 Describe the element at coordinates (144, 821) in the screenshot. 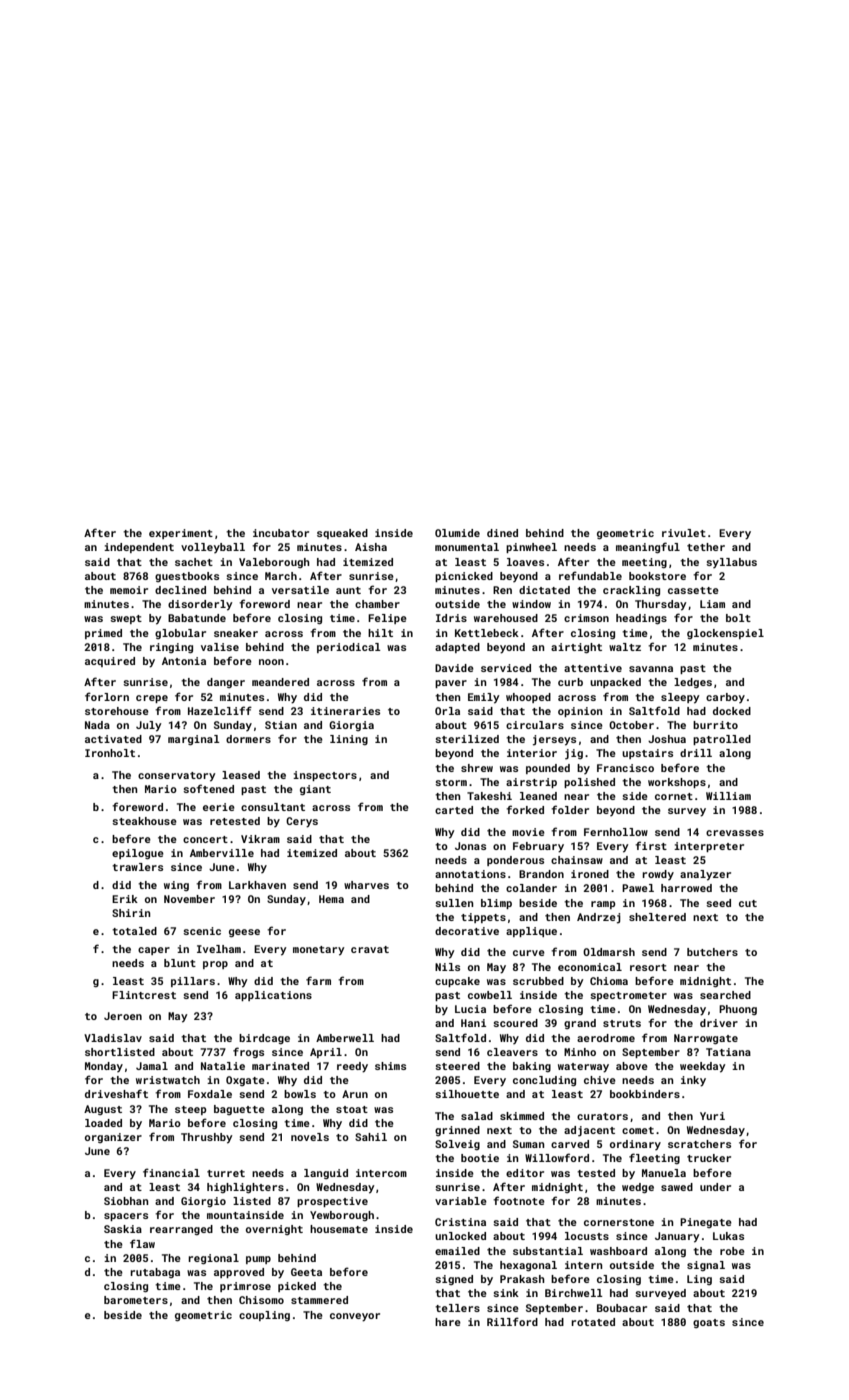

I see `steakhouse` at that location.
